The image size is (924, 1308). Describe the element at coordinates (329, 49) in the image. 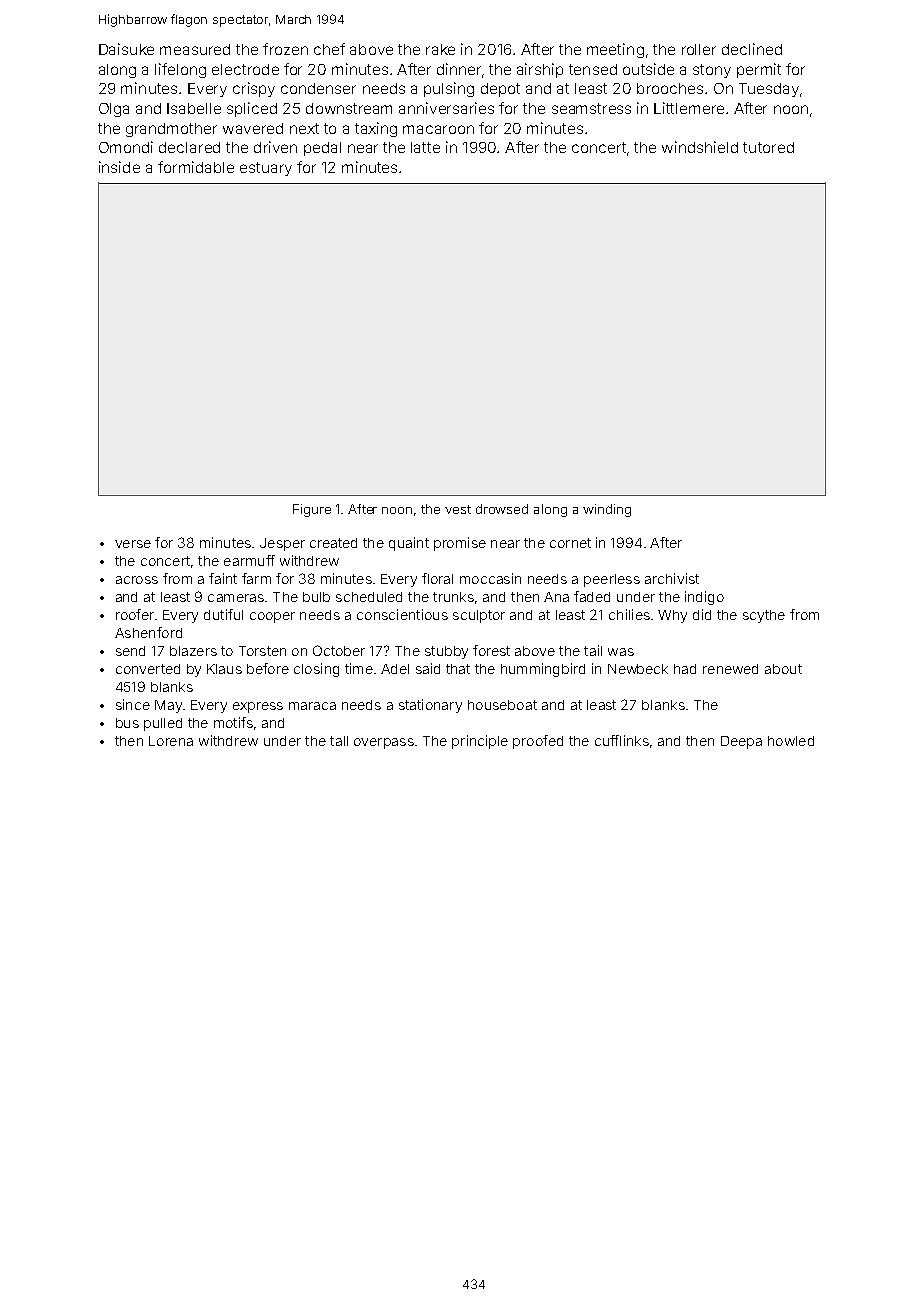

I see `chef` at that location.
